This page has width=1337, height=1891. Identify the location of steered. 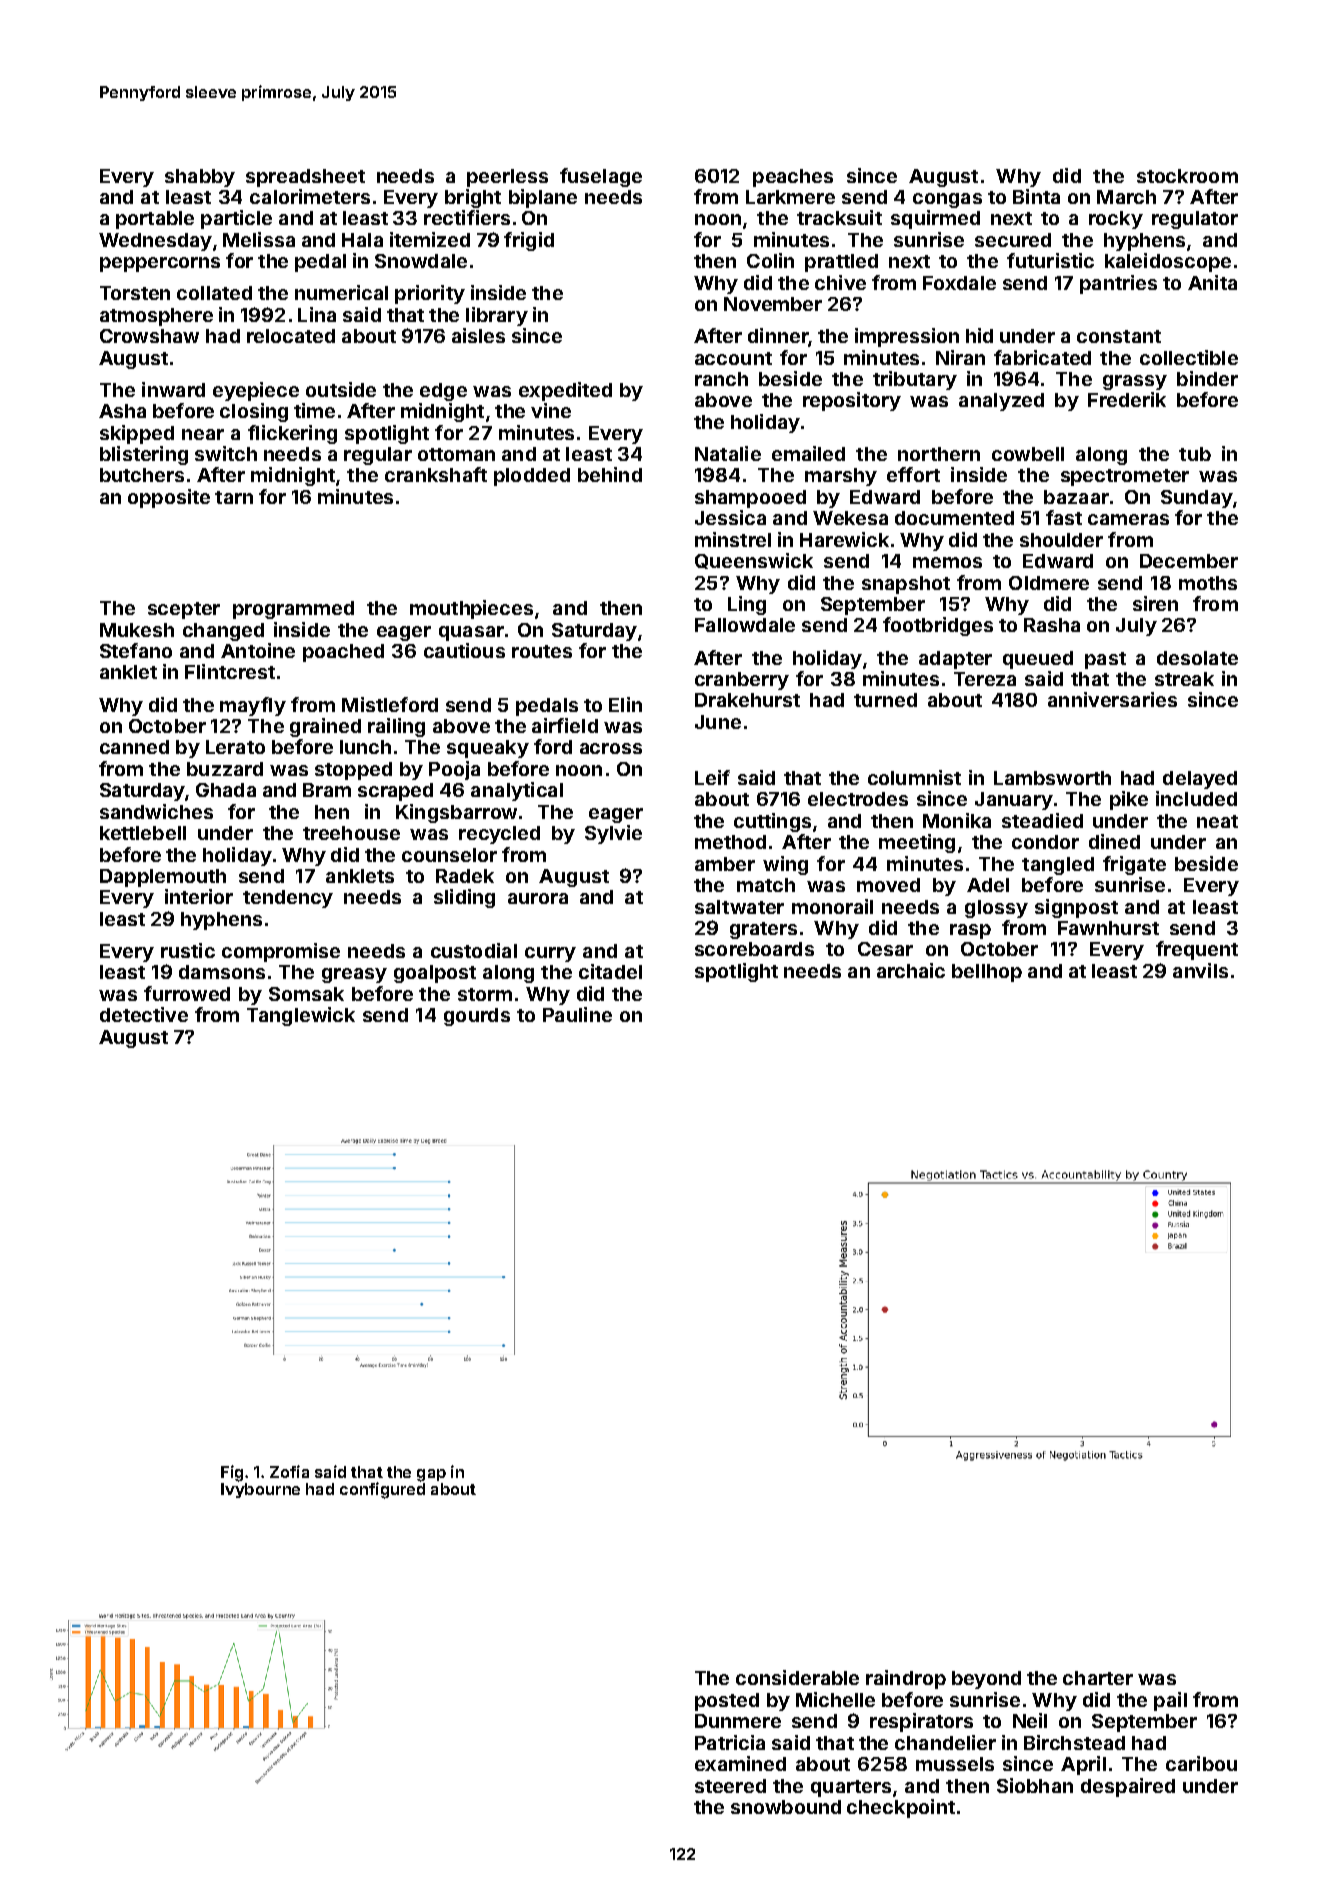
(730, 1786).
